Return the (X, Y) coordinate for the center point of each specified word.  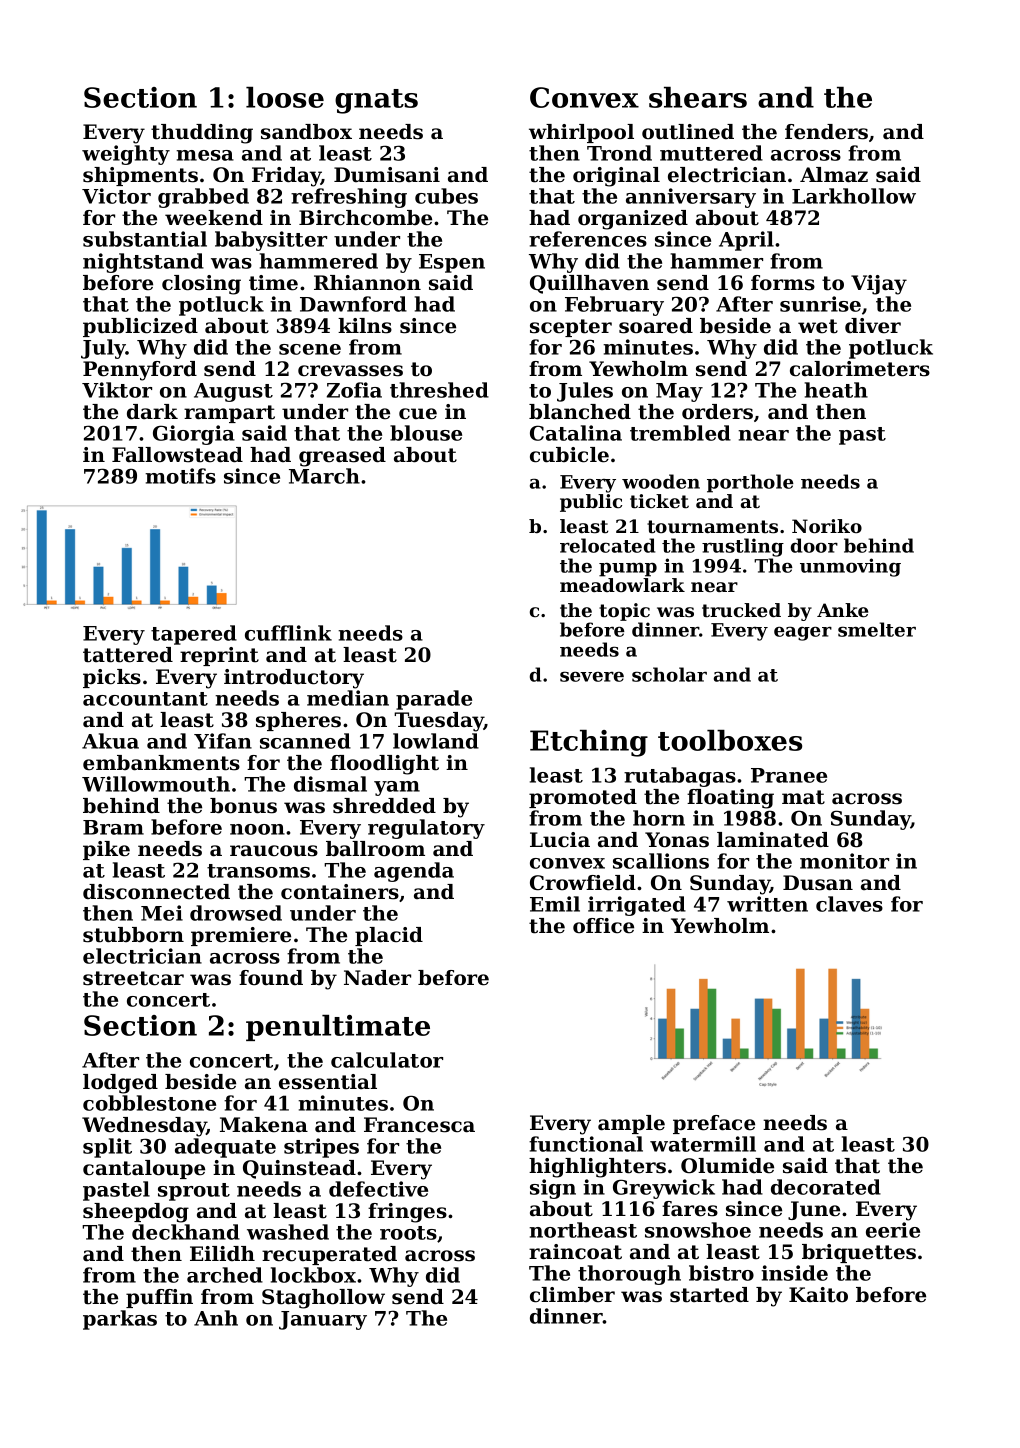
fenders (826, 132)
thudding (202, 134)
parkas (120, 1320)
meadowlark (622, 585)
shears (698, 97)
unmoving (850, 567)
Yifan (223, 741)
